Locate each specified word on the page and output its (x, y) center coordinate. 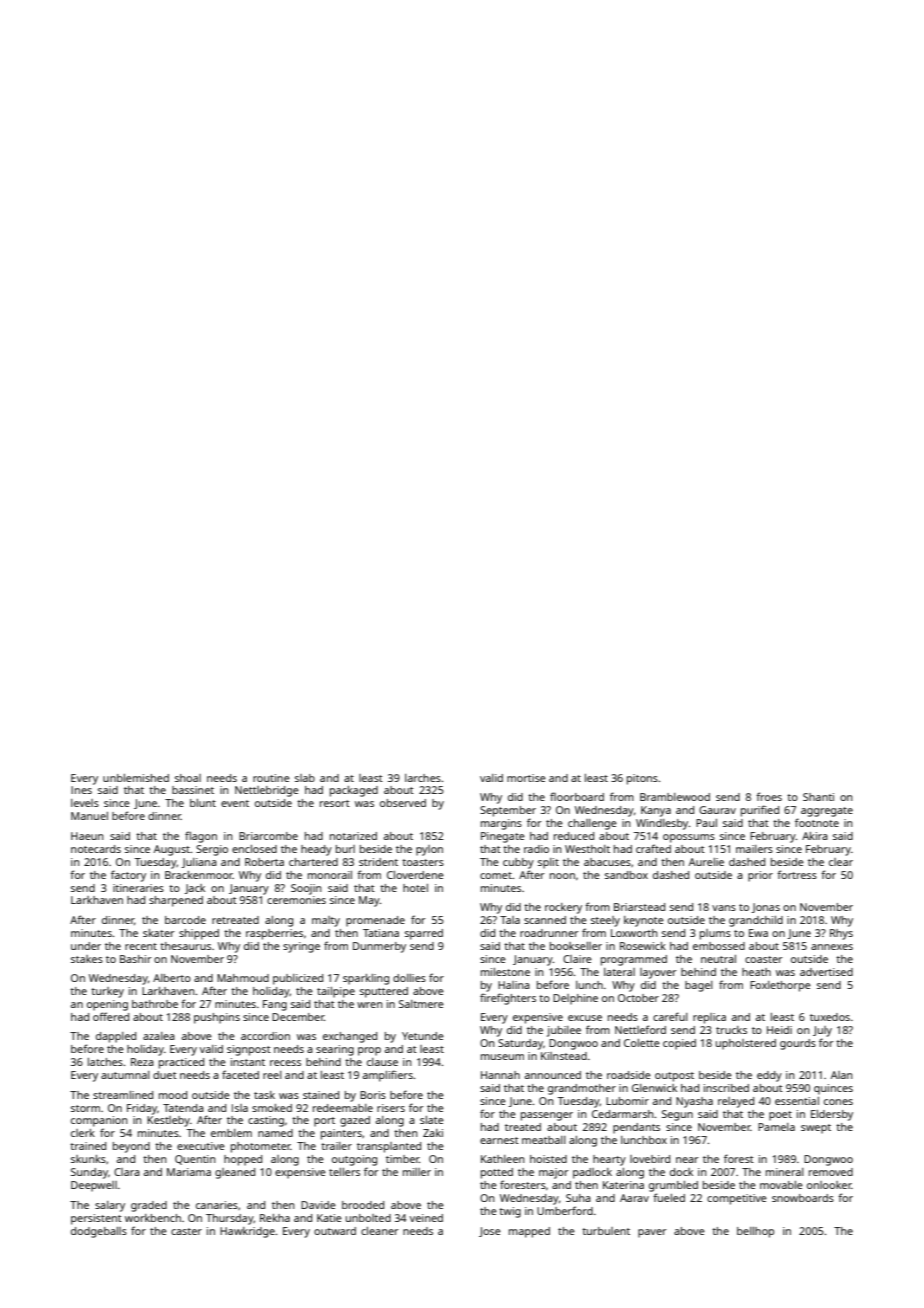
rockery (563, 908)
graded (149, 1206)
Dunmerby (379, 947)
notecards (96, 849)
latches (105, 1062)
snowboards (803, 1198)
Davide (318, 1205)
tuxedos (830, 1017)
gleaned (235, 1173)
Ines (81, 790)
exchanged (350, 1037)
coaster (764, 959)
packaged (354, 791)
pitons (642, 779)
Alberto (172, 978)
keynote (644, 921)
